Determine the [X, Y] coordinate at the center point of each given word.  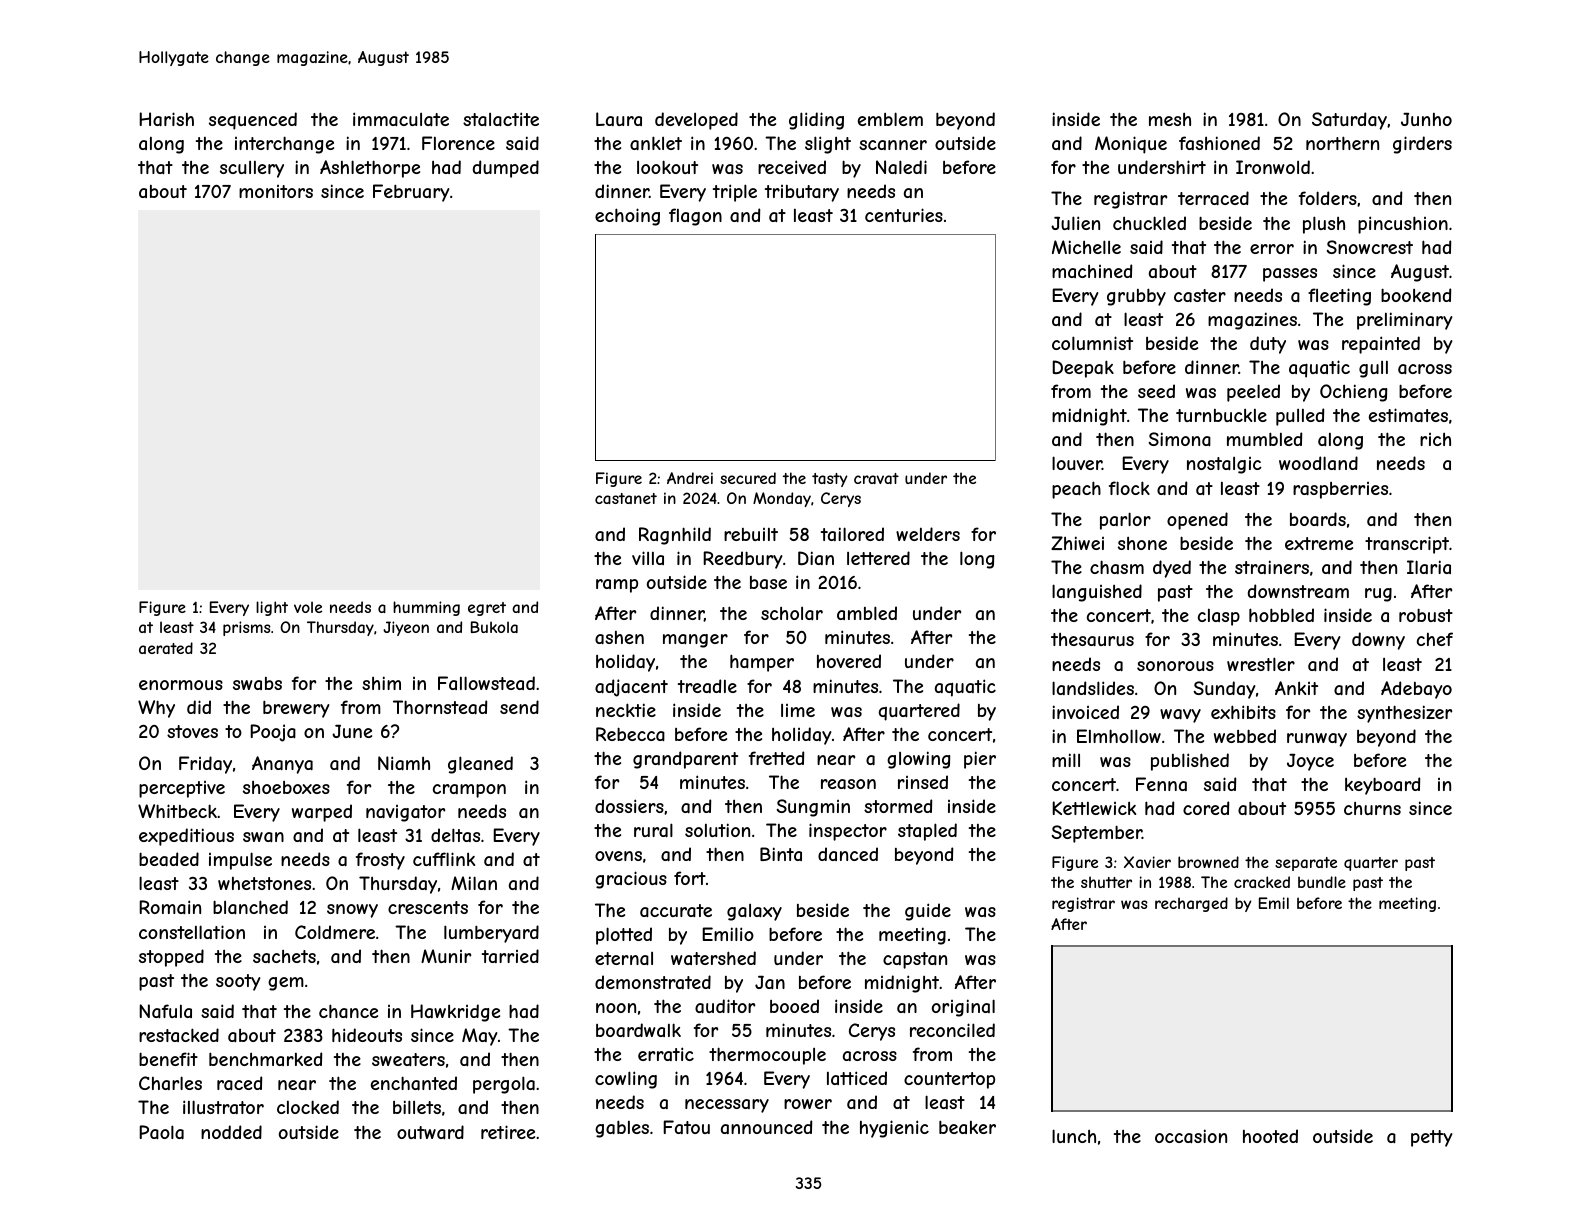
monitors [276, 191]
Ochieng [1353, 393]
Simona [1179, 439]
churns [1372, 808]
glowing [918, 760]
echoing [627, 217]
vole [308, 607]
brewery [296, 709]
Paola [161, 1132]
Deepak [1083, 369]
